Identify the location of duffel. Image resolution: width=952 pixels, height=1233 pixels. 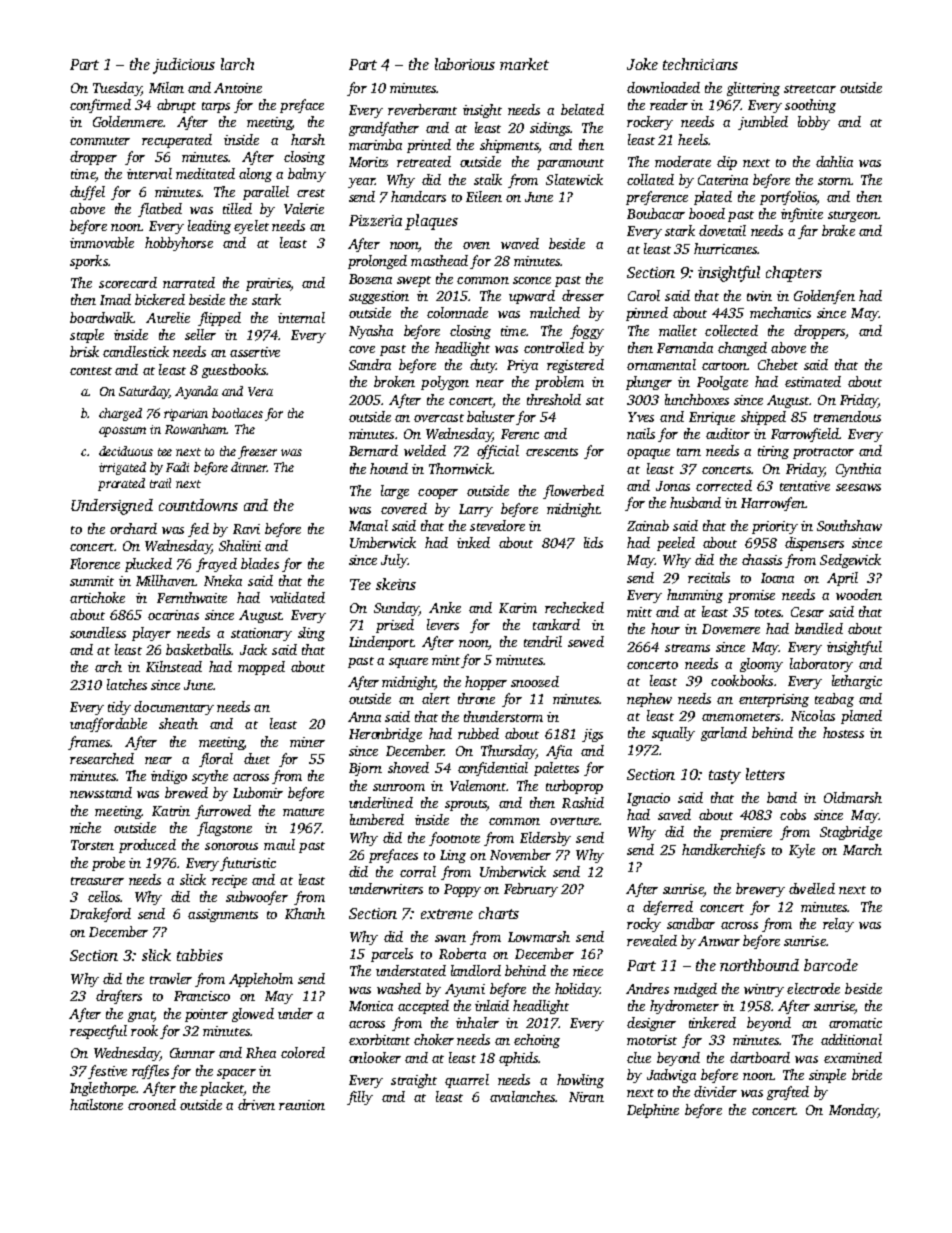
(87, 193).
